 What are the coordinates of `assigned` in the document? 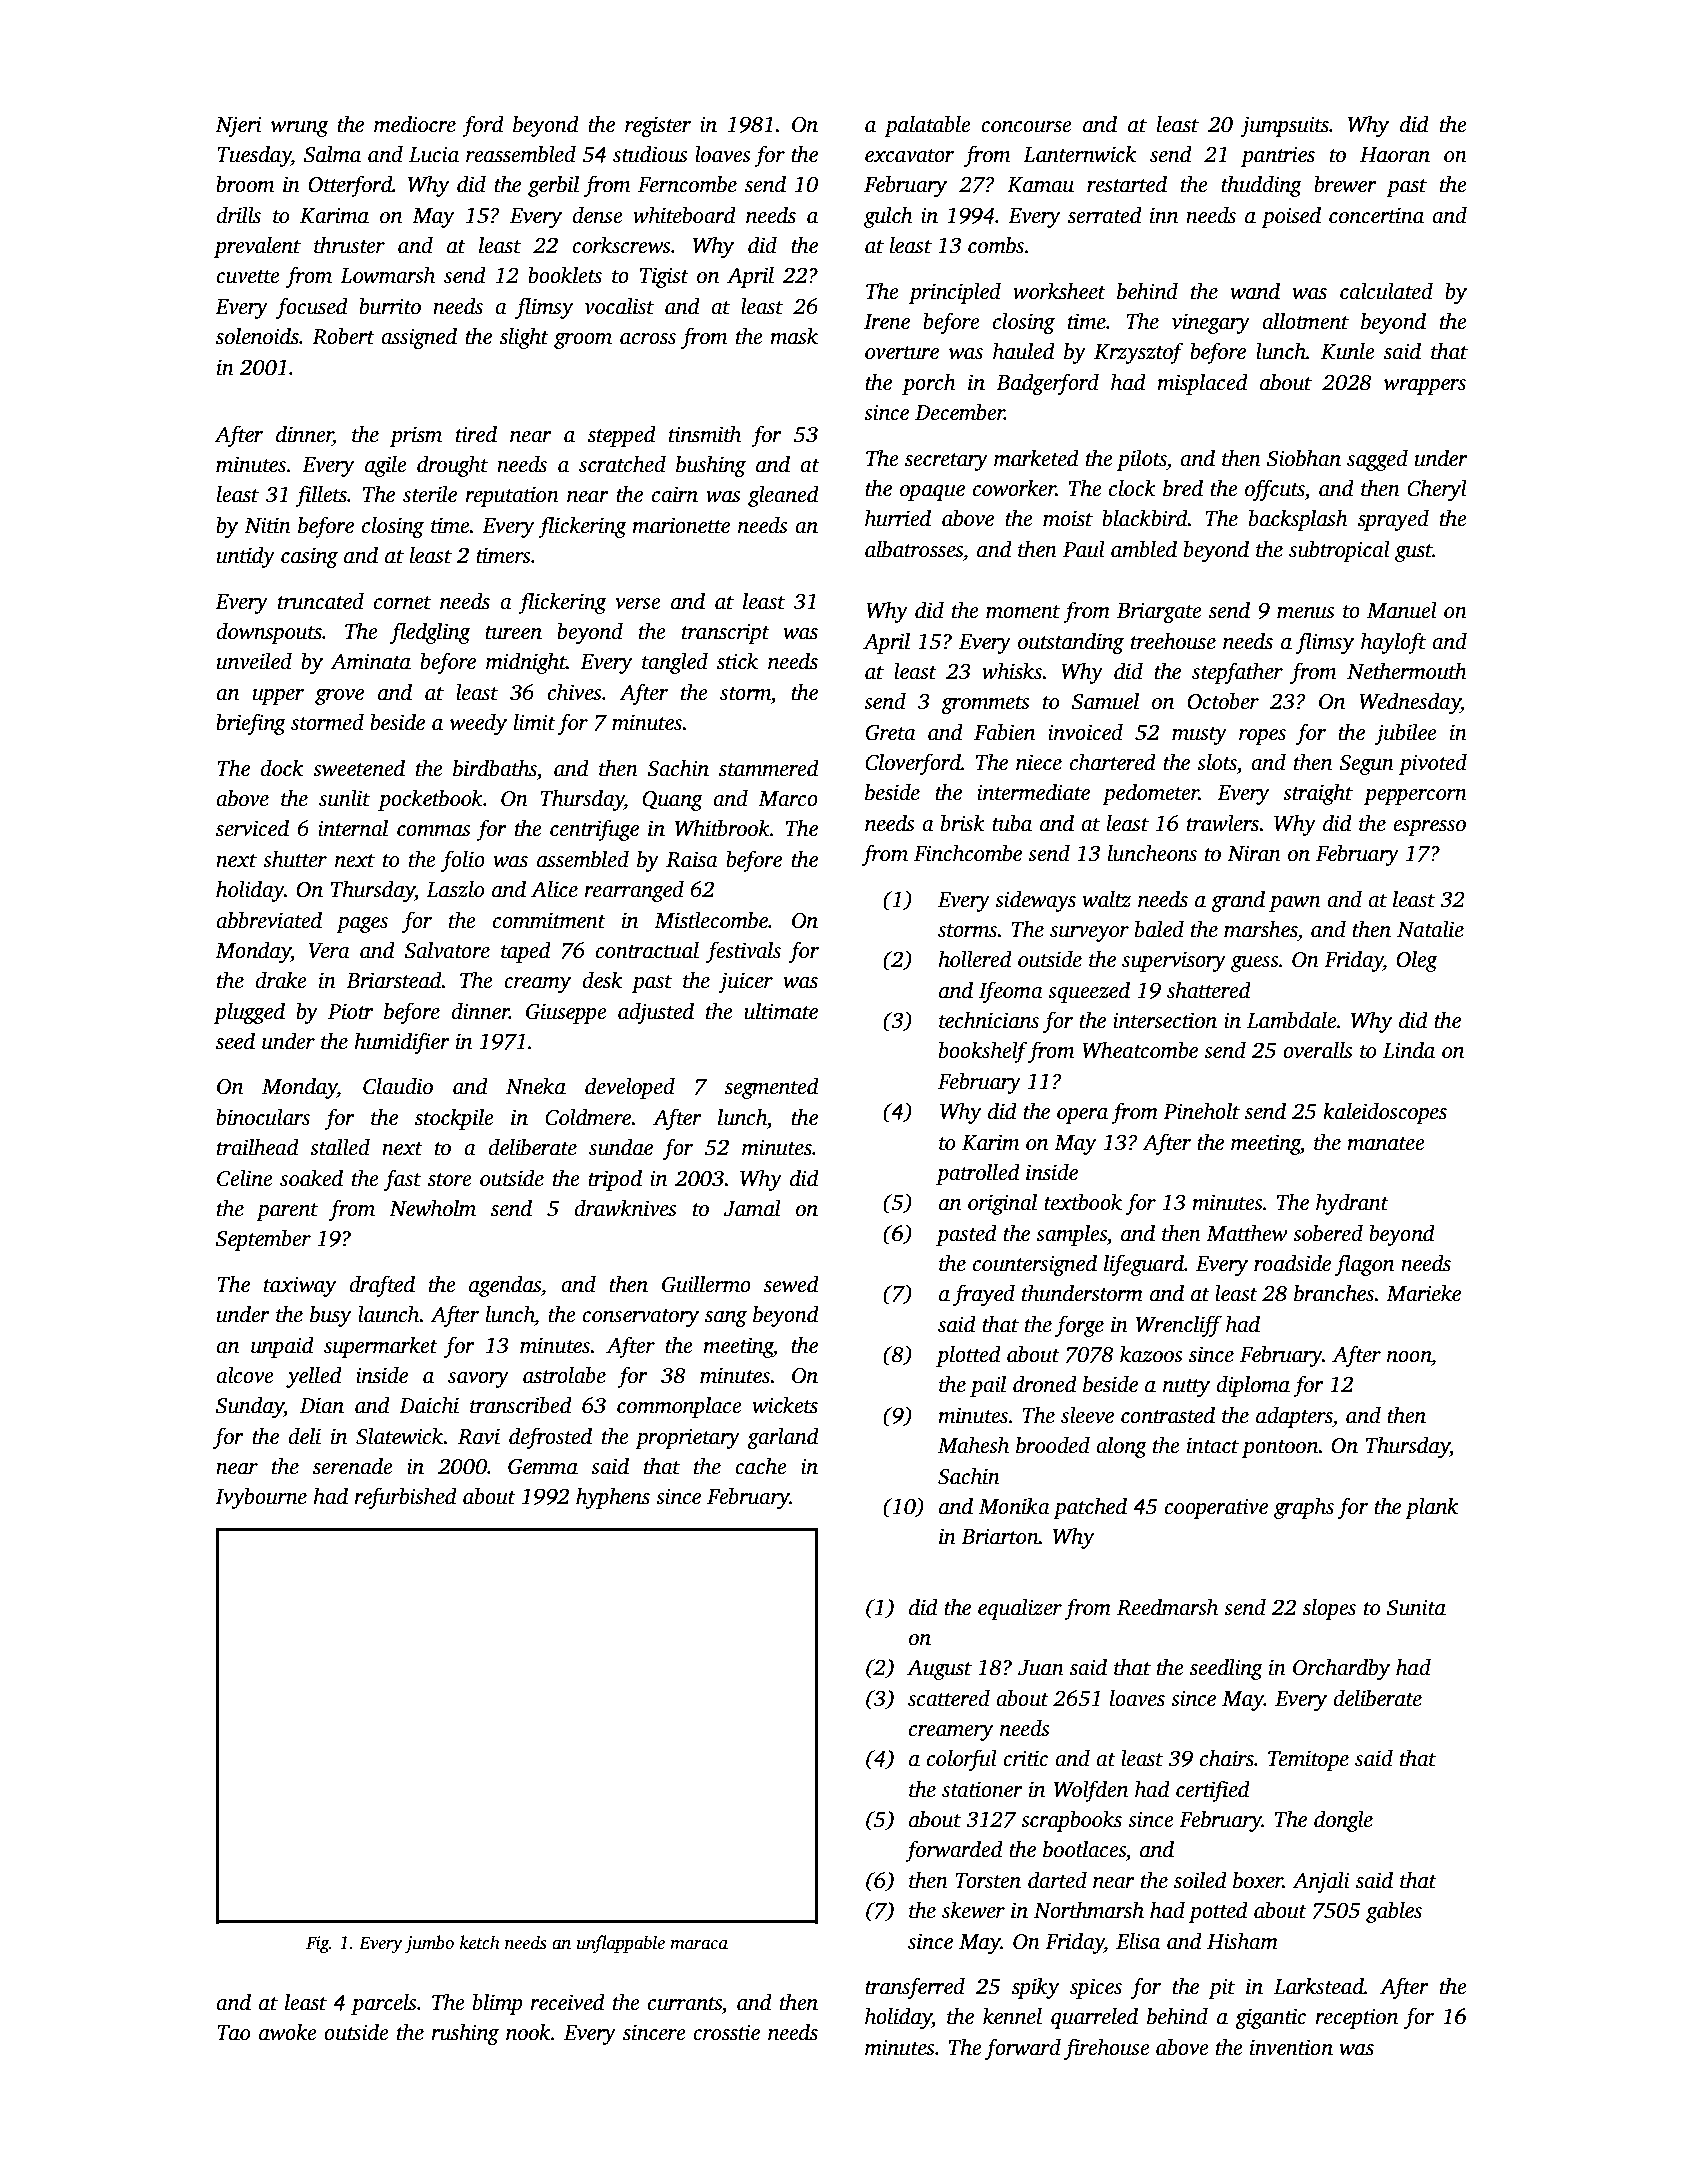 It's located at (419, 338).
